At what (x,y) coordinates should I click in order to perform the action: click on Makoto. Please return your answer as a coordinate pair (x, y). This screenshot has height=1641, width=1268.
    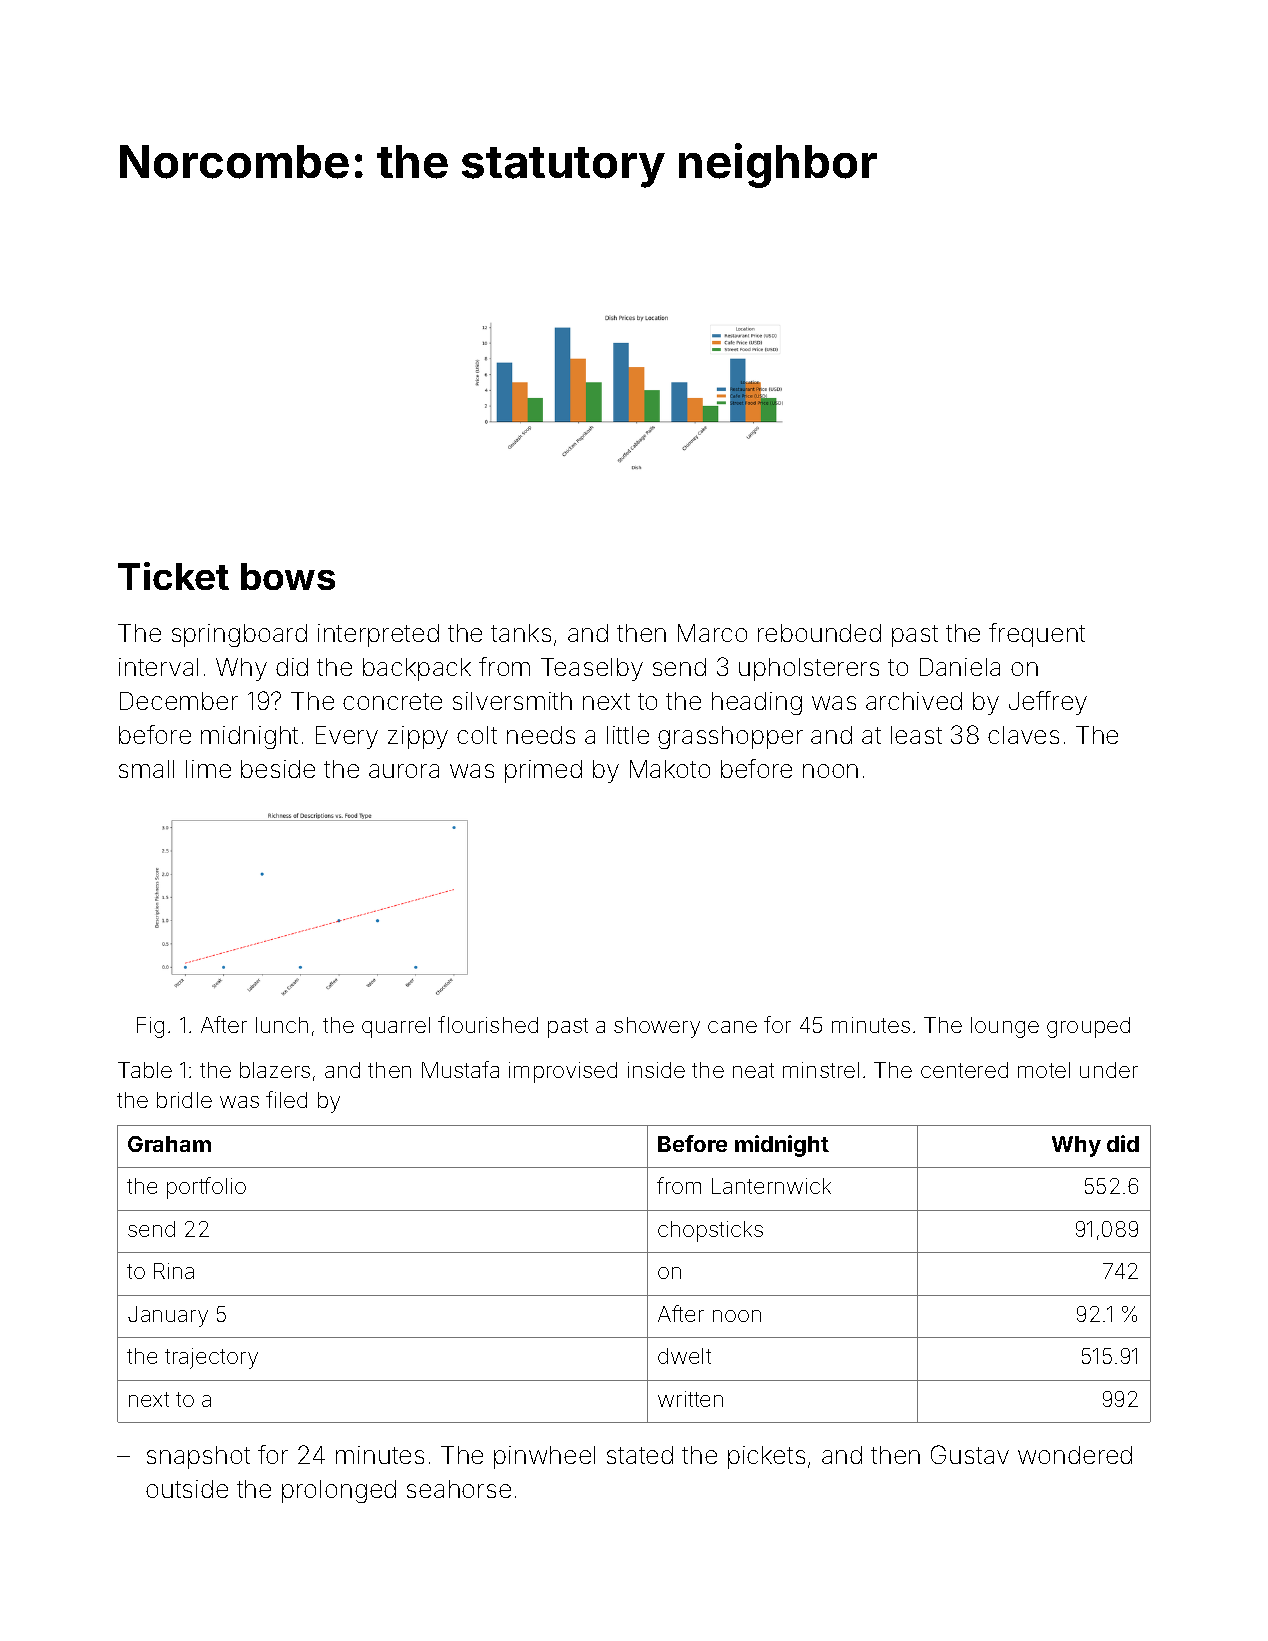
    Looking at the image, I should click on (670, 769).
